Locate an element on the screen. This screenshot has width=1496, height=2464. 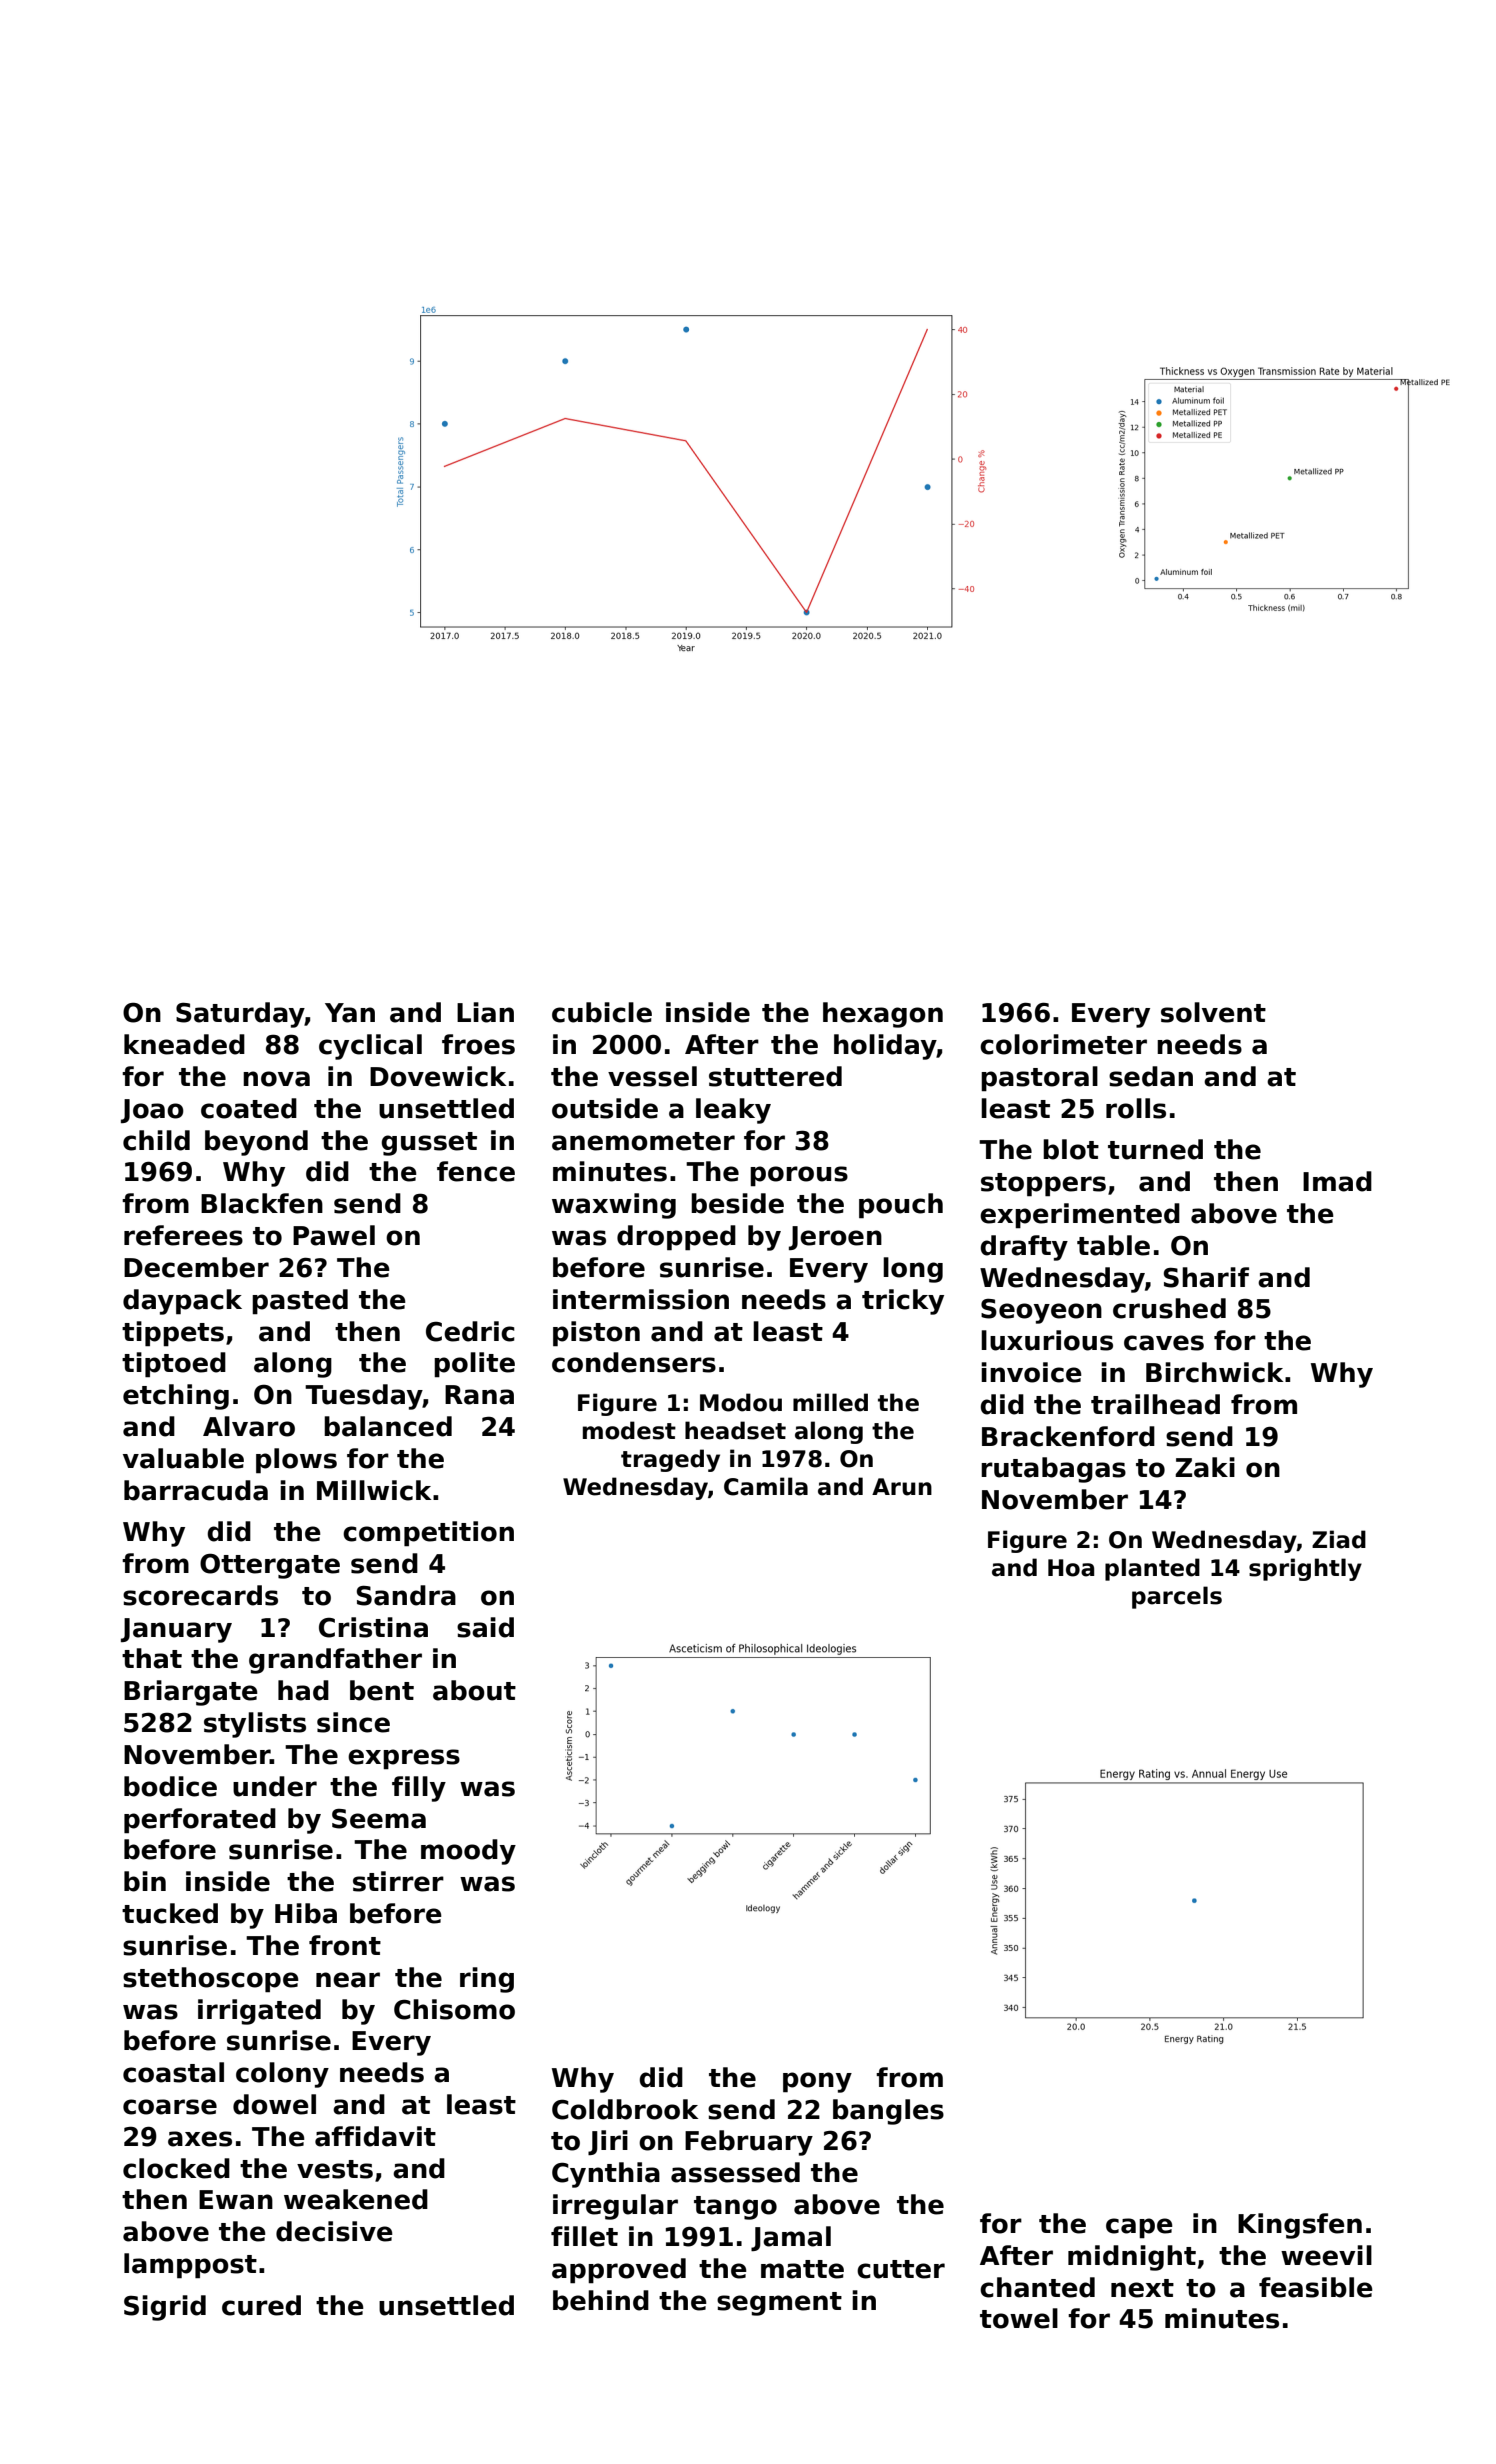
next is located at coordinates (1142, 2288).
